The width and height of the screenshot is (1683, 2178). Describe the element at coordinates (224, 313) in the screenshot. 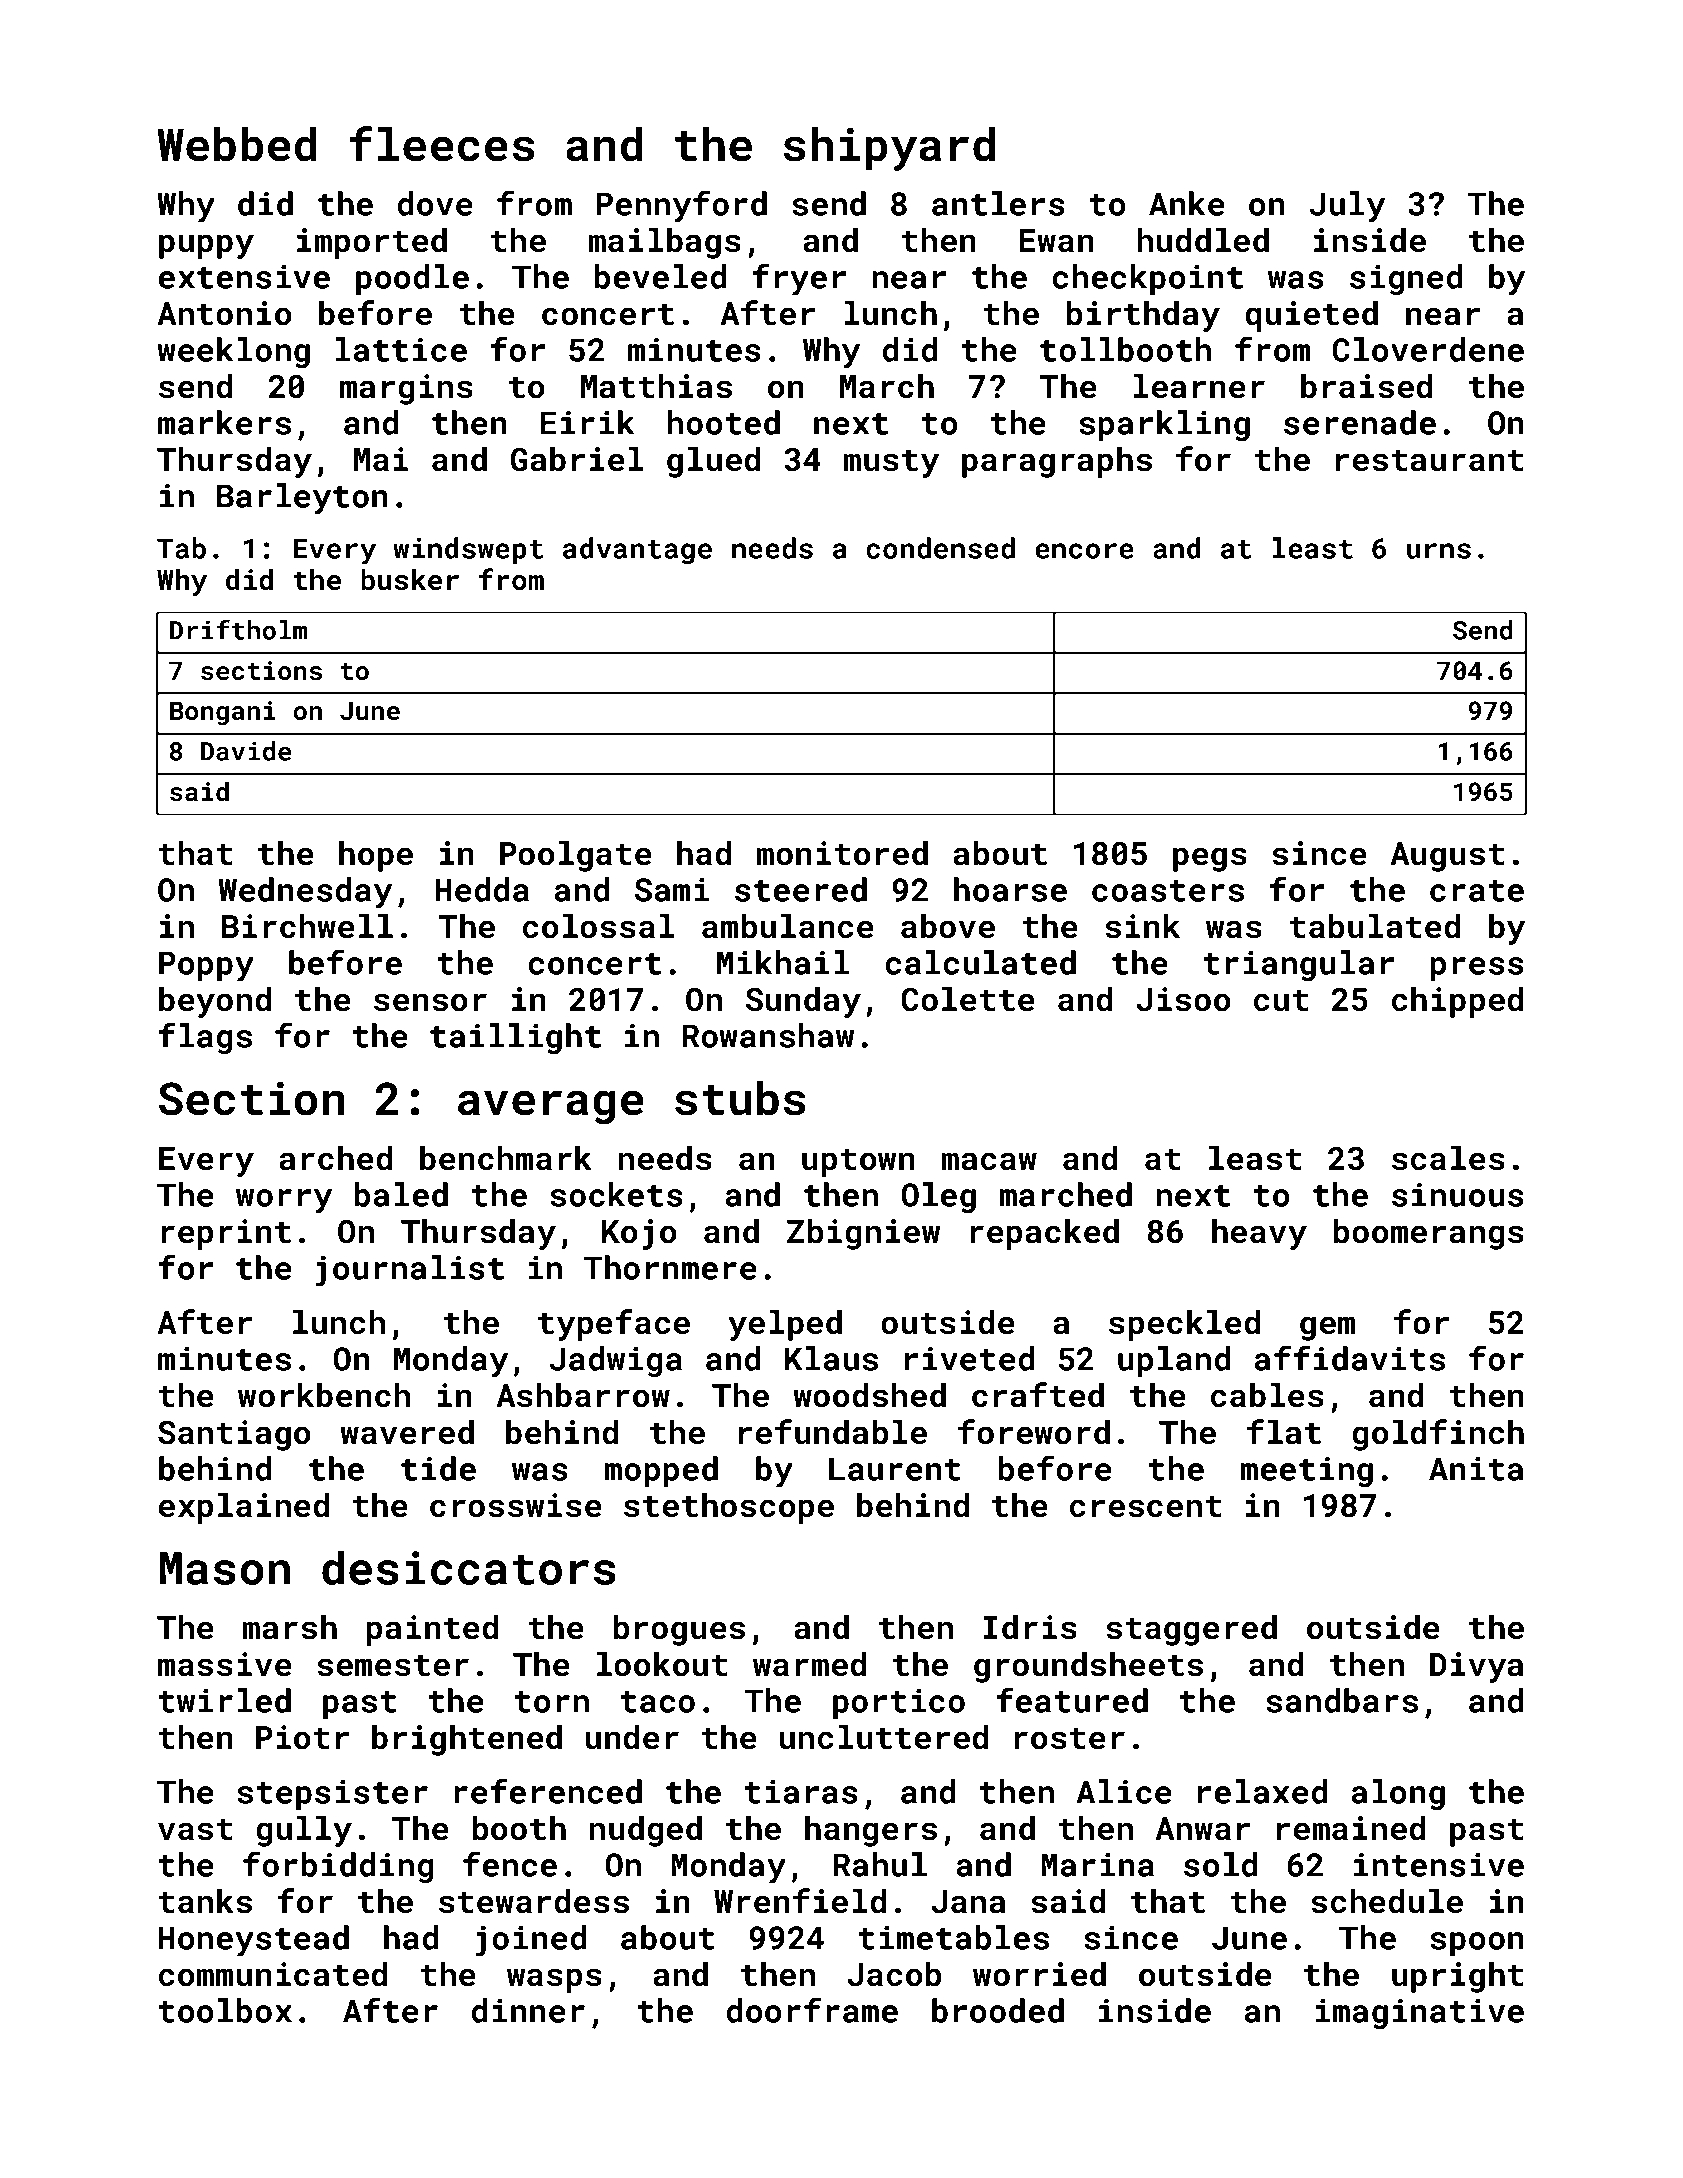

I see `Antonio` at that location.
